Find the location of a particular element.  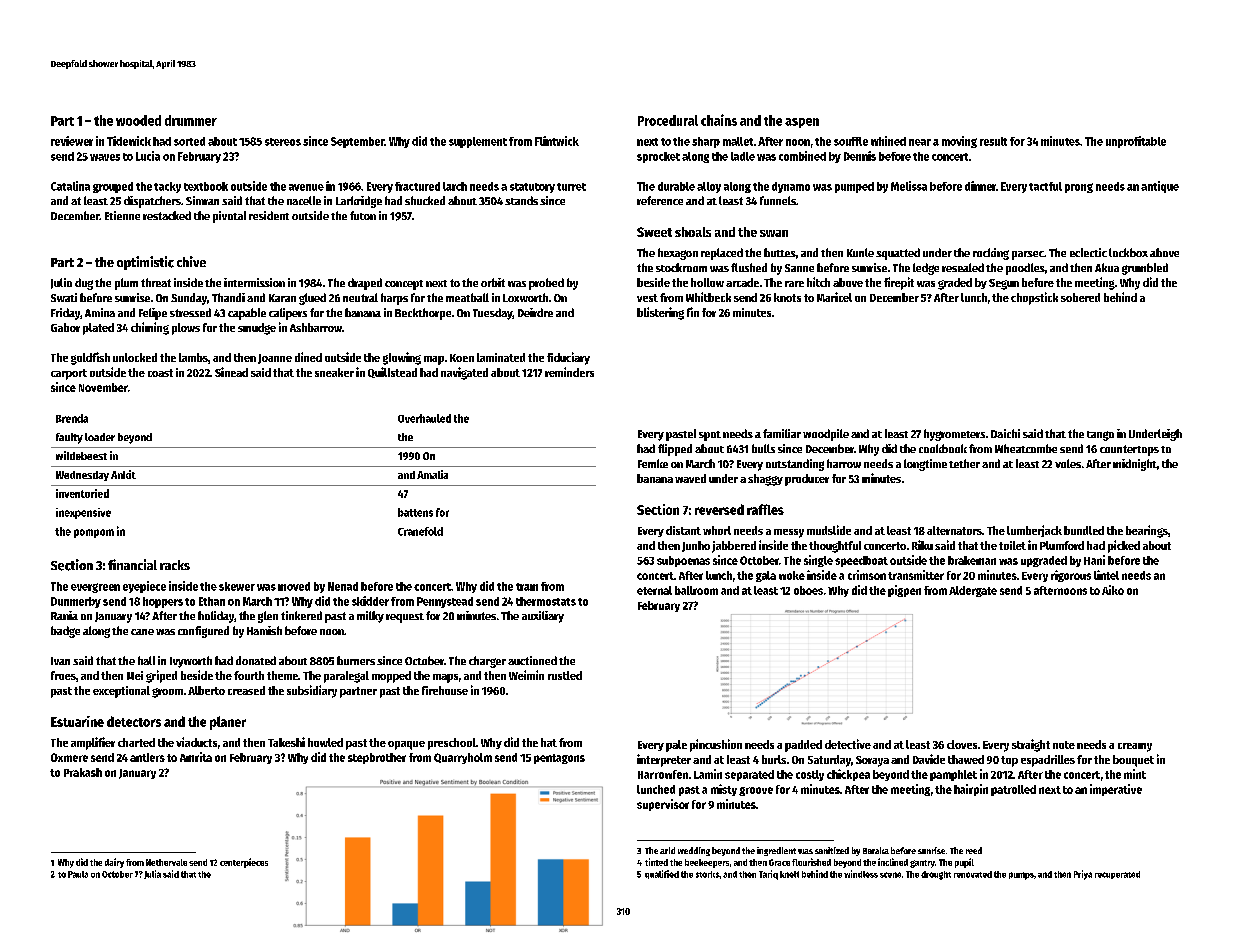

centerpieces is located at coordinates (244, 863).
